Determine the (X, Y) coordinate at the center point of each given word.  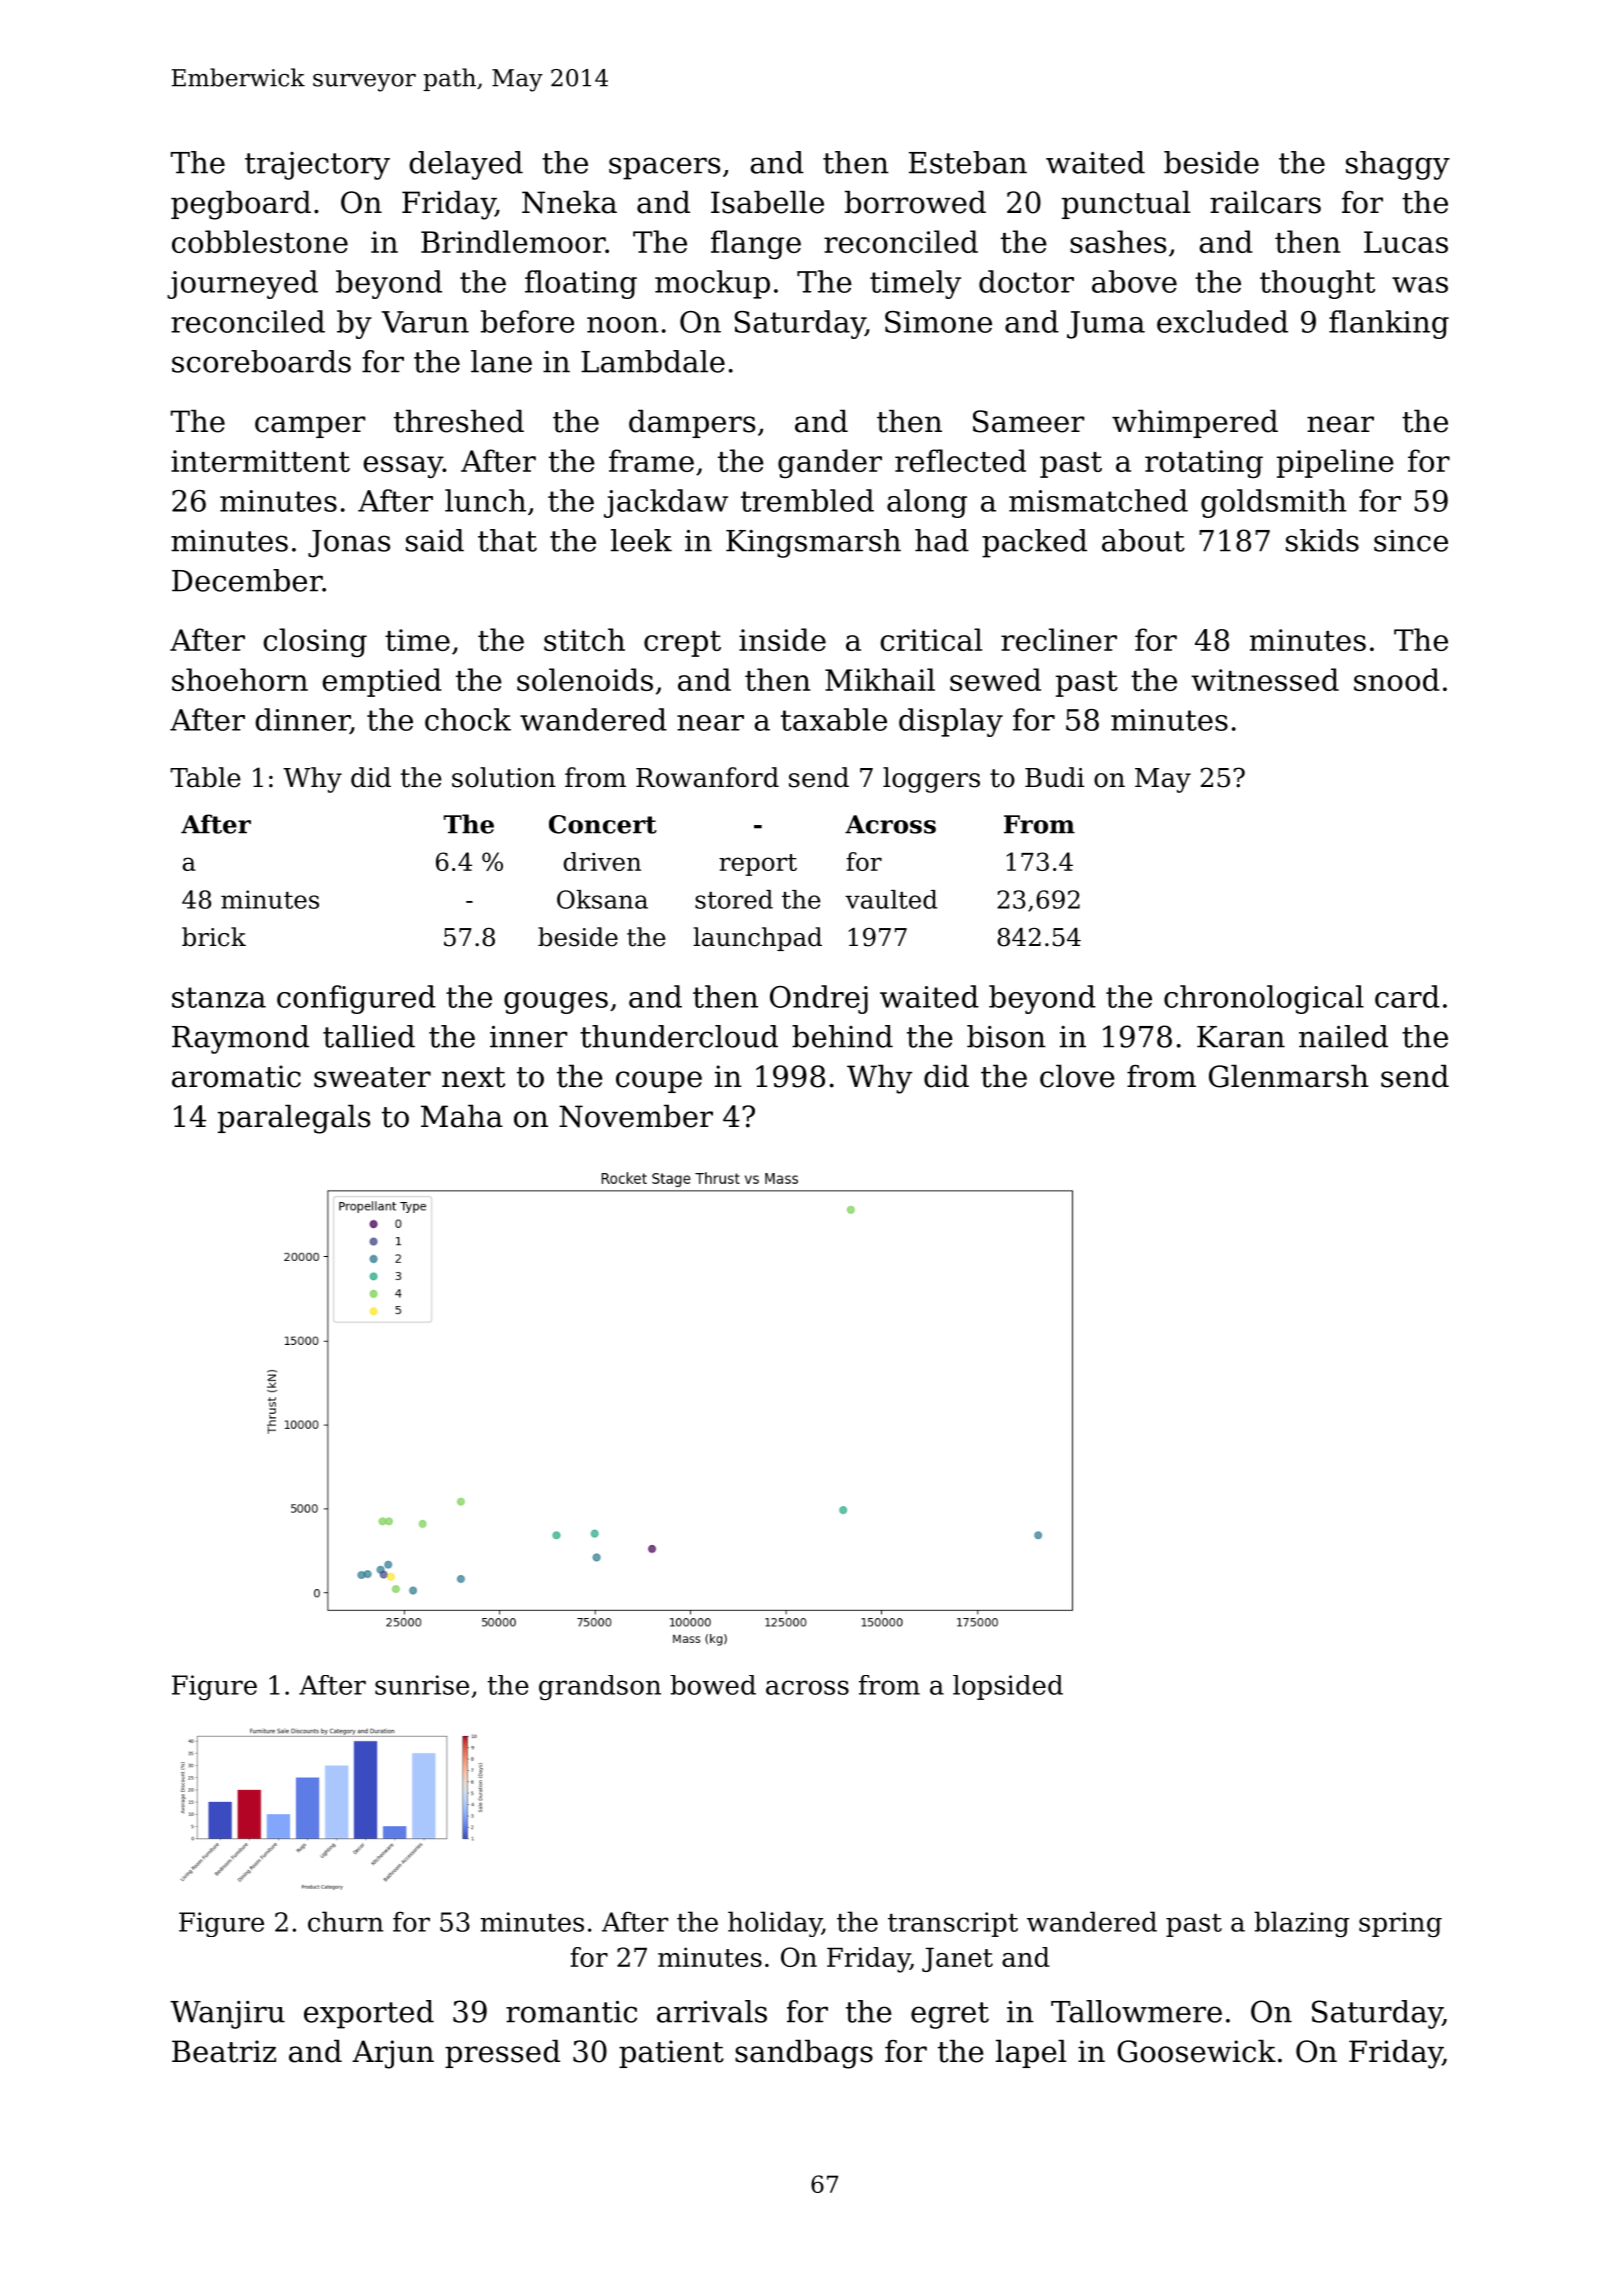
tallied (369, 1036)
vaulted (891, 899)
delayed (466, 165)
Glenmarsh (1289, 1076)
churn (346, 1921)
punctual (1126, 205)
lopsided (1008, 1687)
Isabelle (767, 202)
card (1407, 996)
